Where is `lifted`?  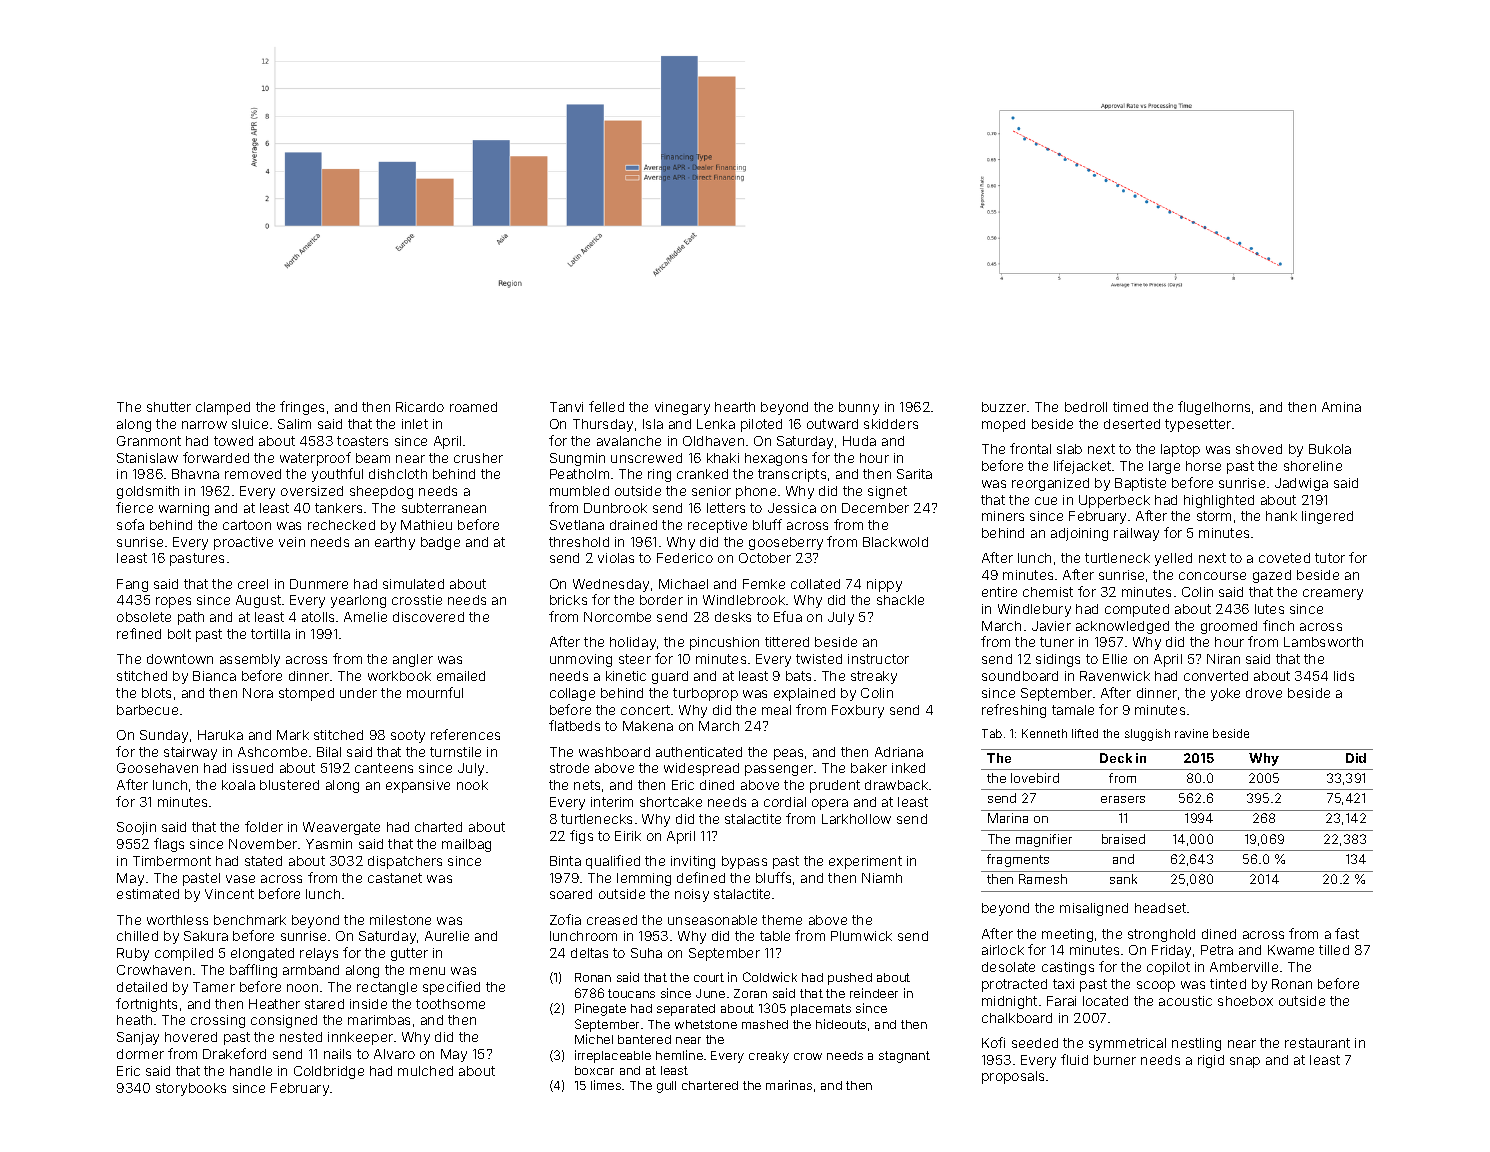
lifted is located at coordinates (1085, 733).
